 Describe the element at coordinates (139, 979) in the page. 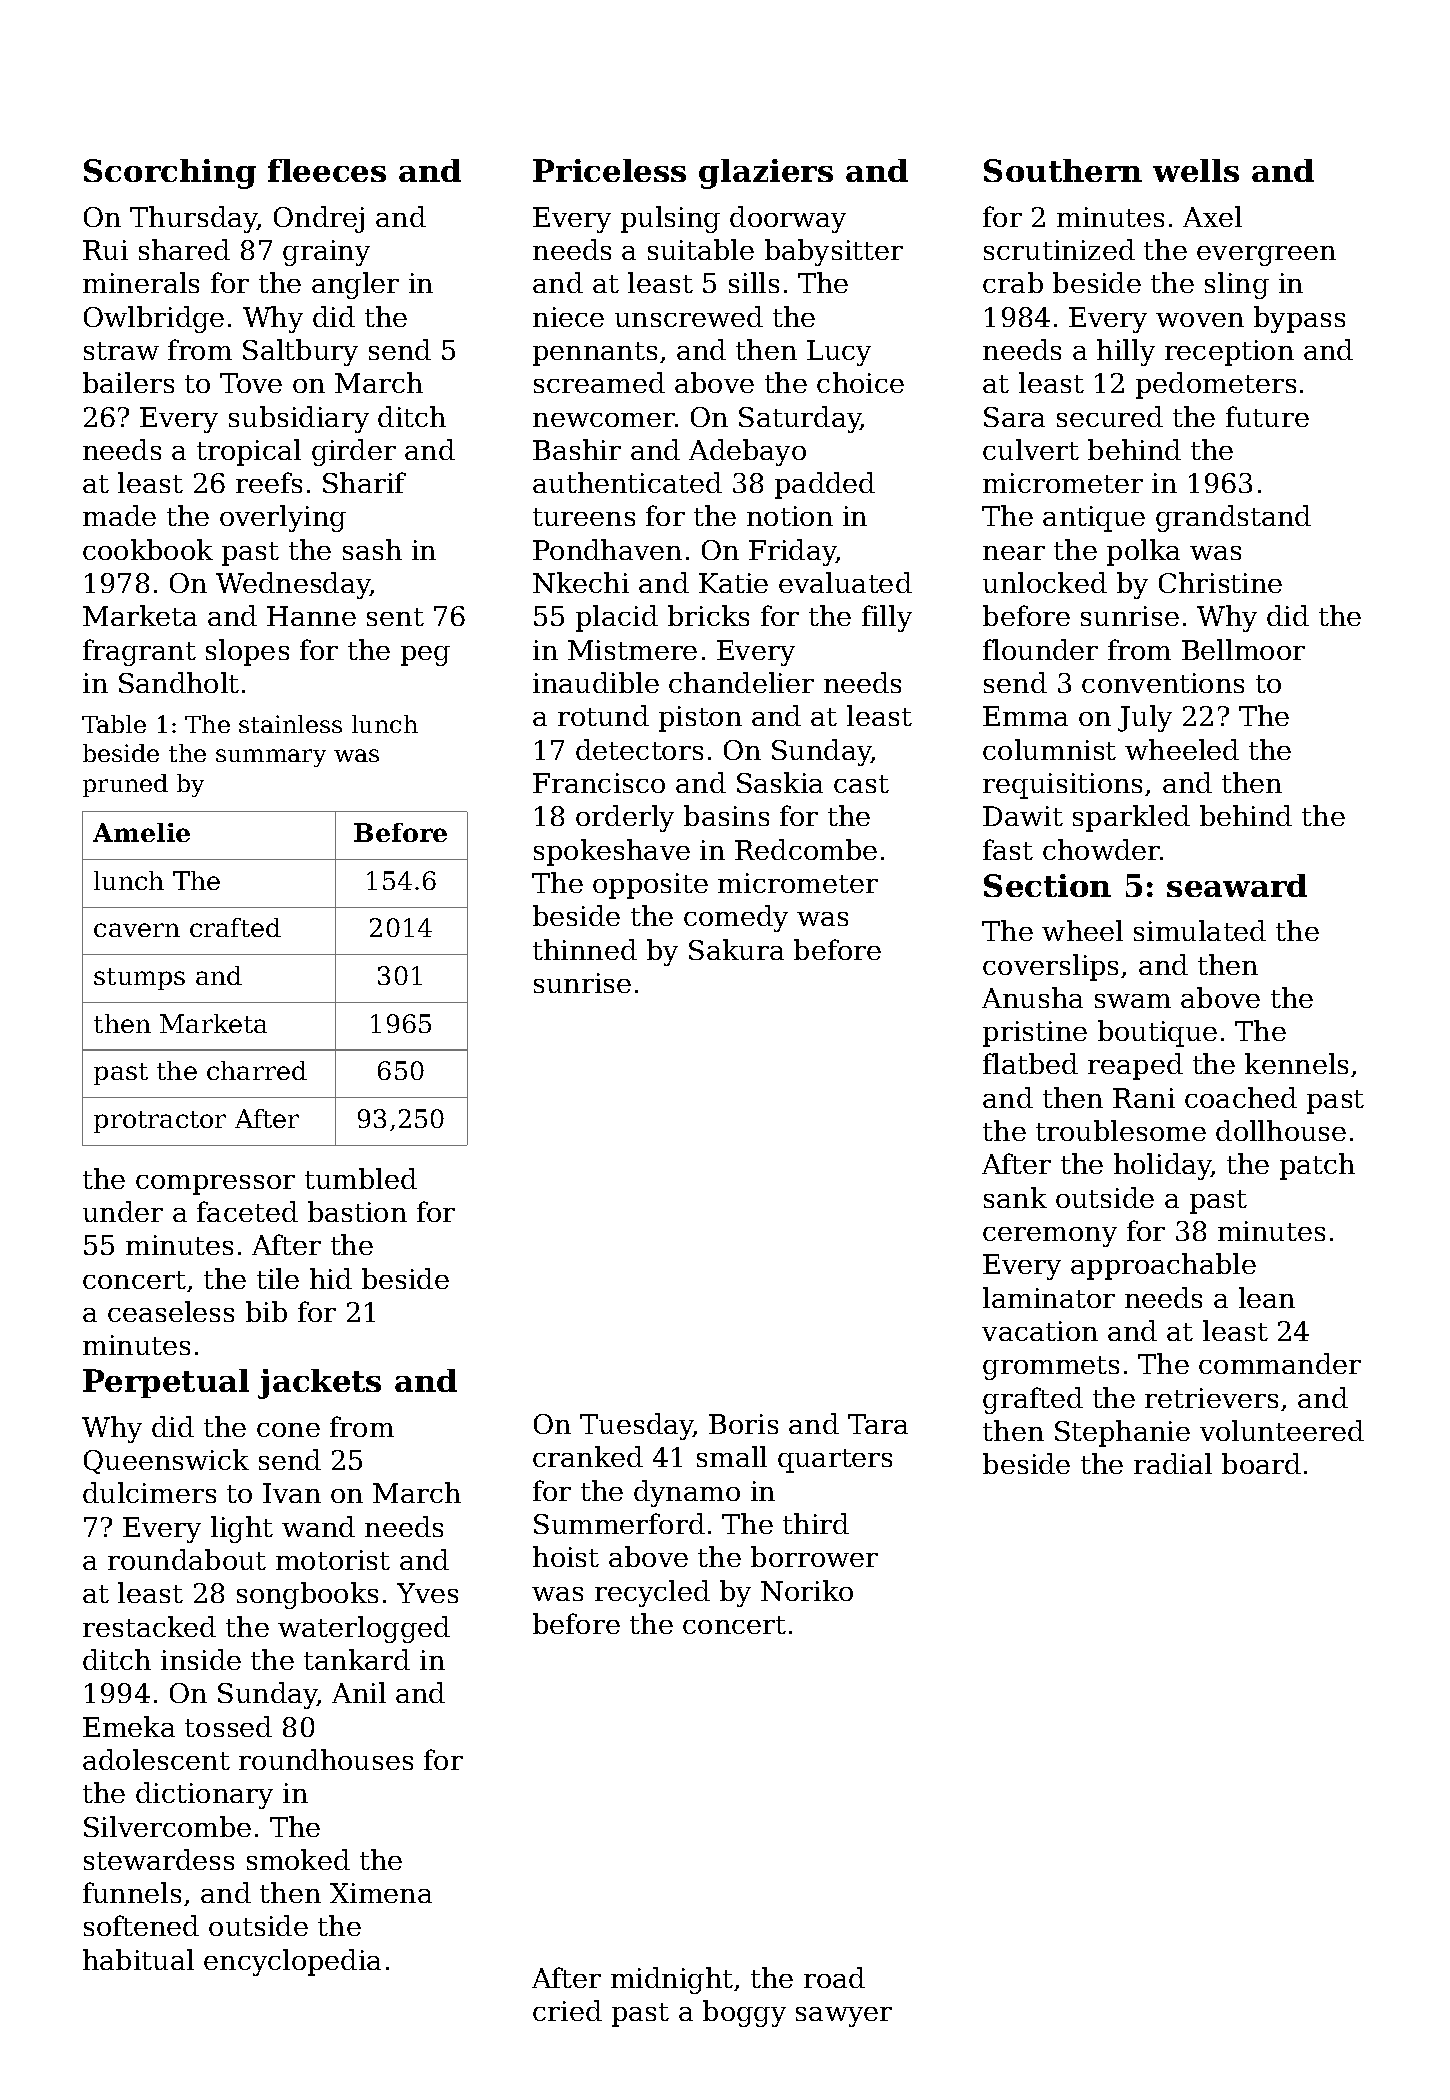

I see `stumps` at that location.
